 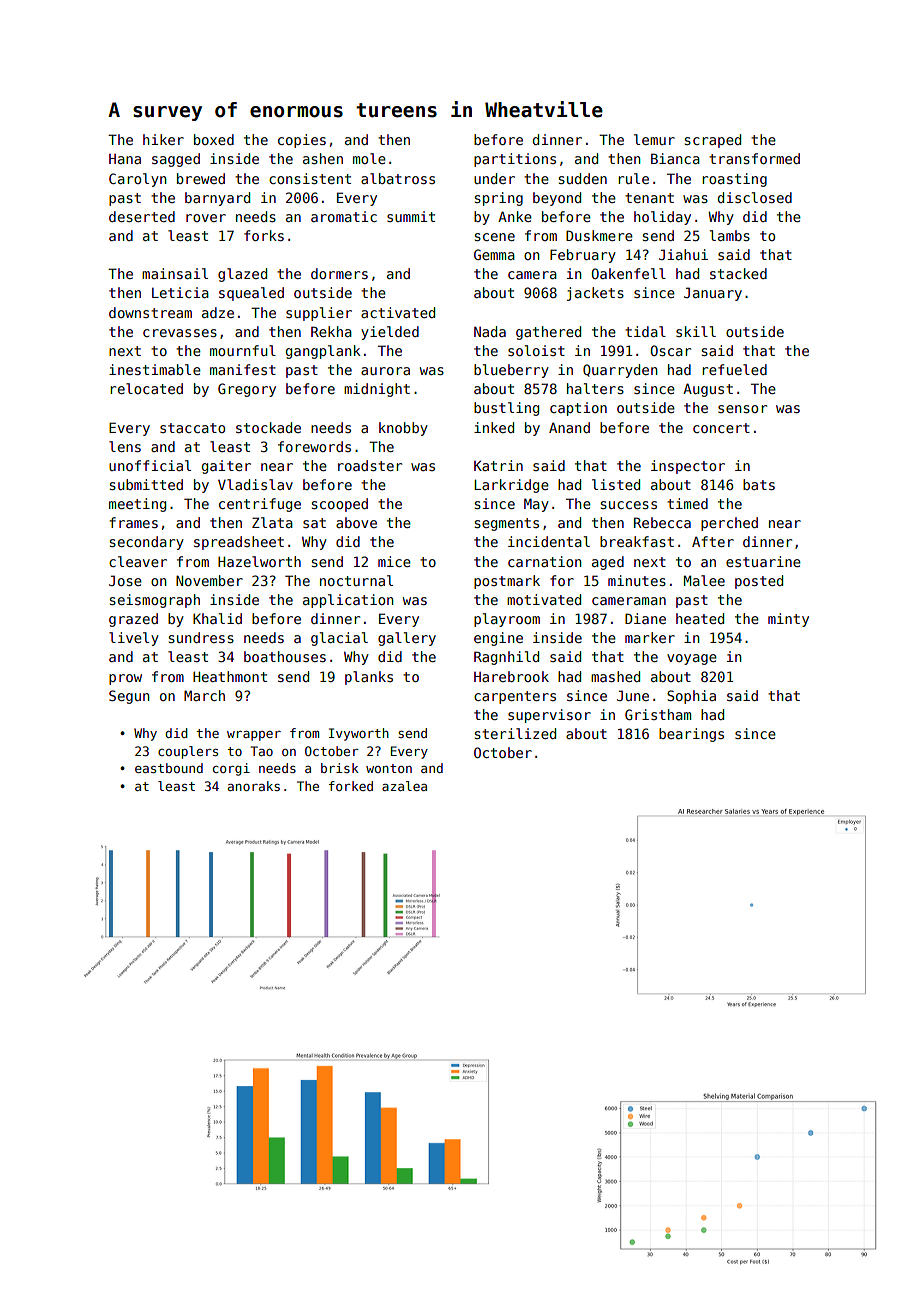 What do you see at coordinates (404, 786) in the screenshot?
I see `azalea` at bounding box center [404, 786].
